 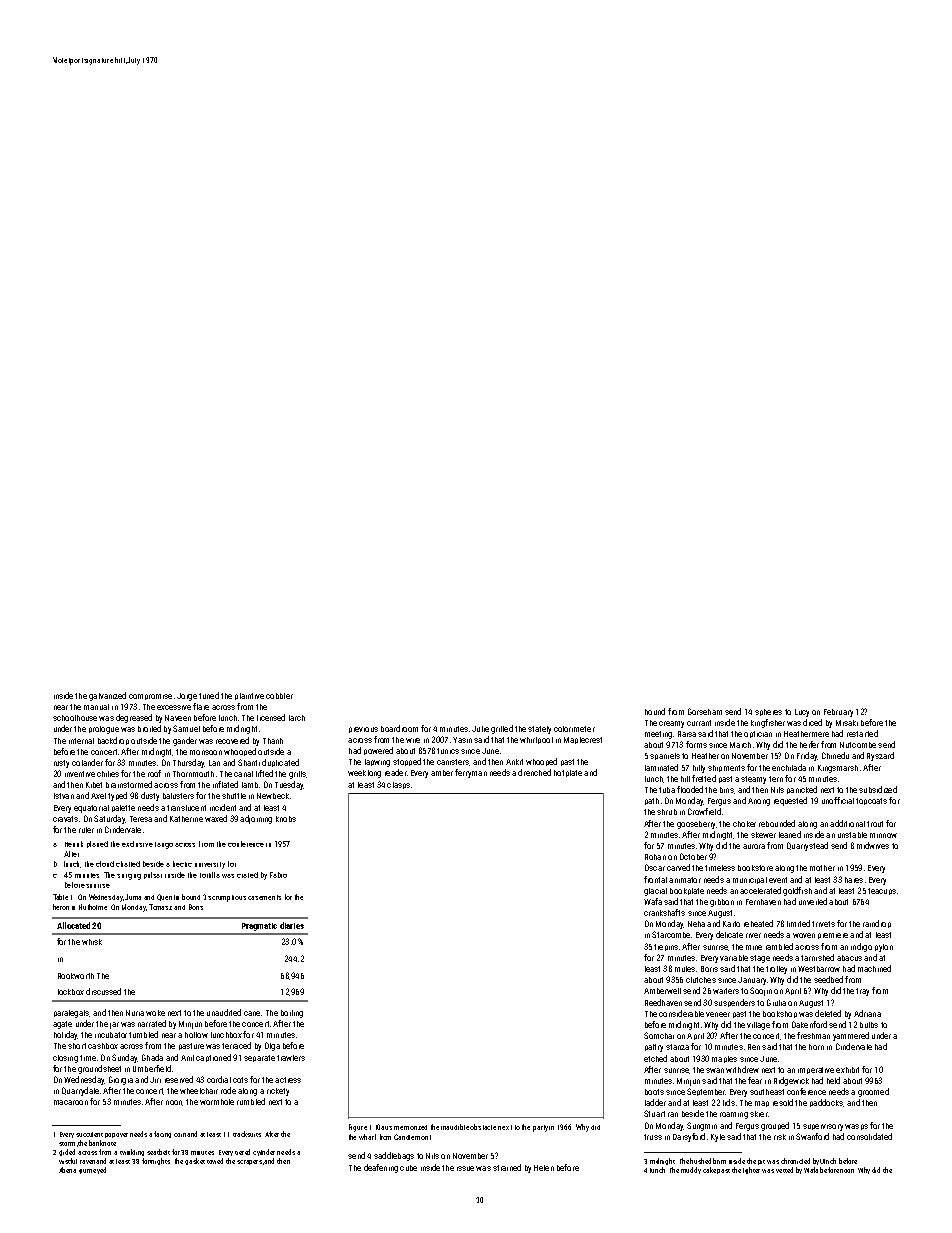 What do you see at coordinates (209, 695) in the screenshot?
I see `tuned` at bounding box center [209, 695].
